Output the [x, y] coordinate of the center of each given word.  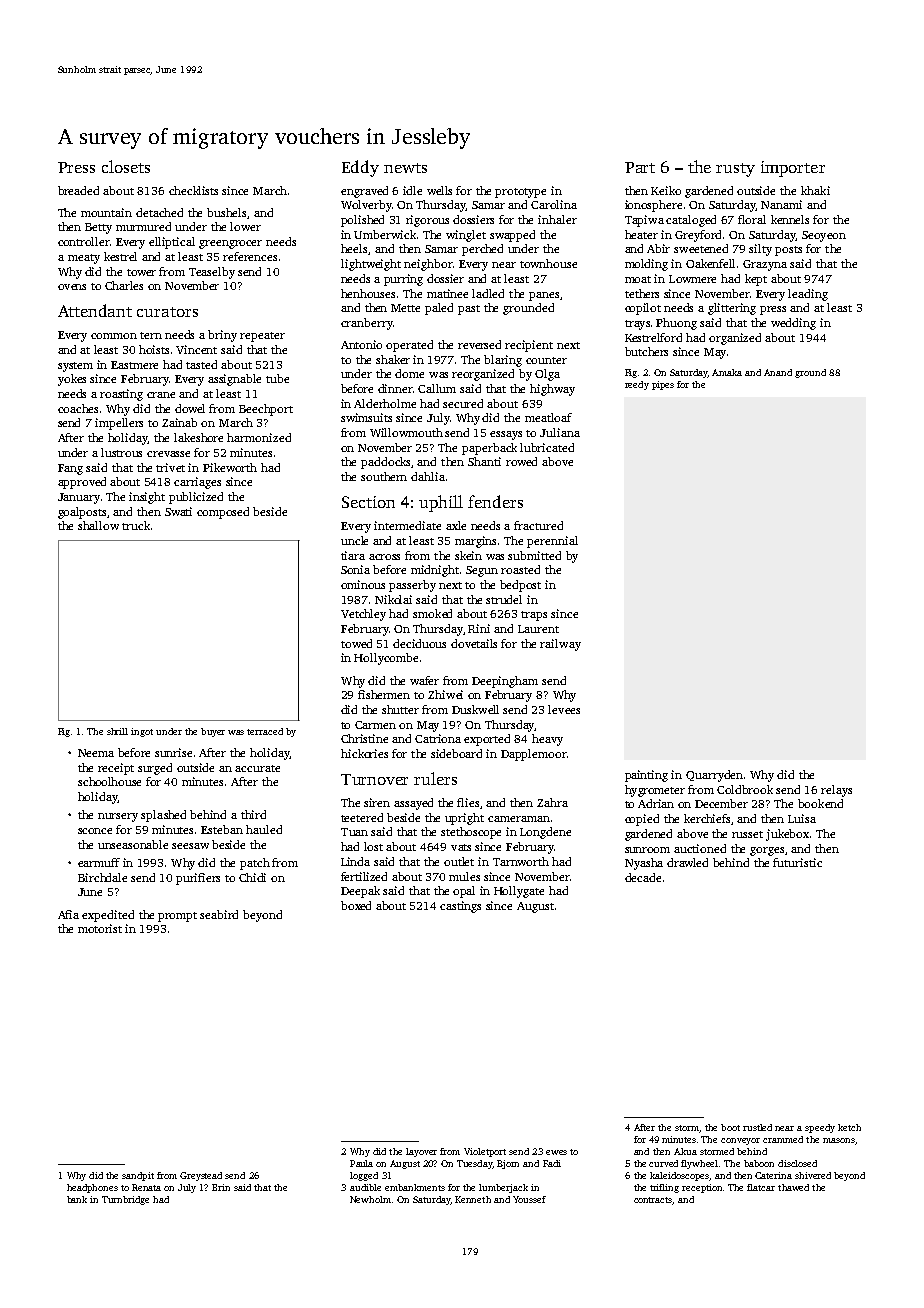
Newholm [370, 1199]
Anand [778, 372]
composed [223, 513]
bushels [226, 212]
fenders [495, 501]
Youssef [529, 1199]
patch [255, 864]
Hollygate [519, 892]
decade [643, 877]
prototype [520, 193]
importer [793, 169]
